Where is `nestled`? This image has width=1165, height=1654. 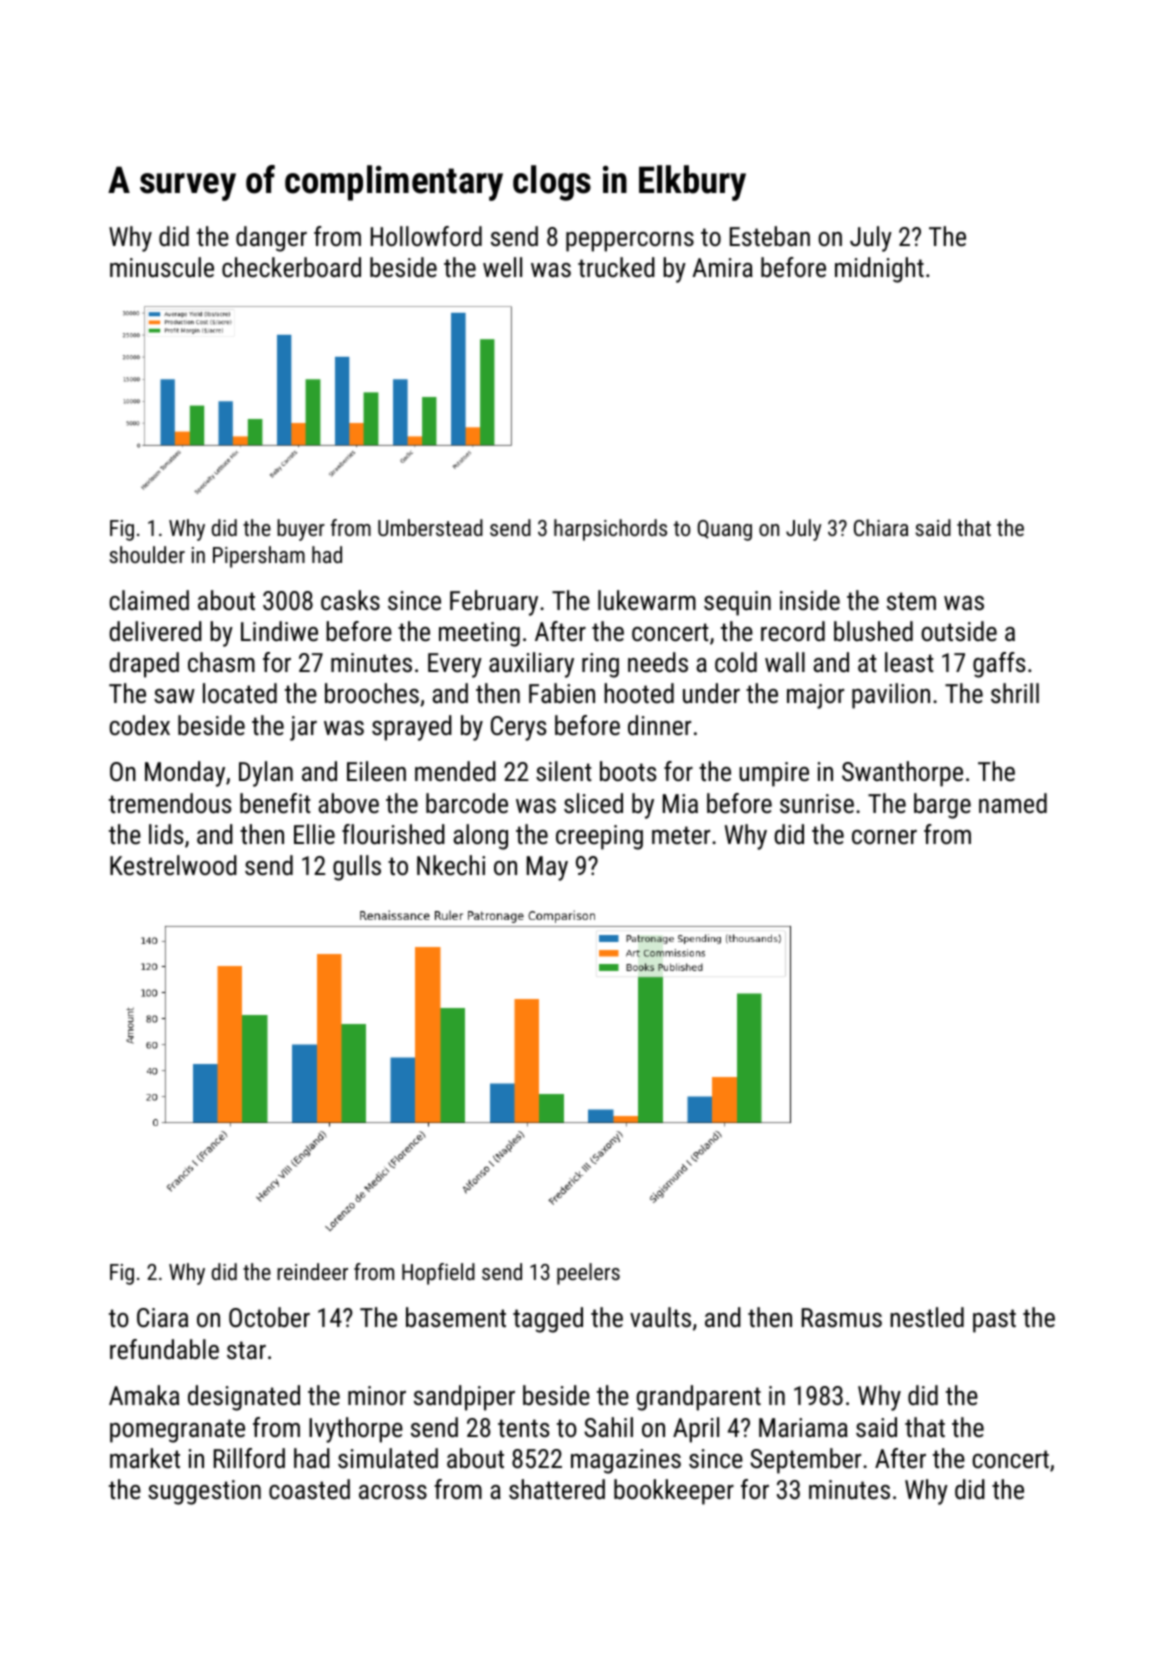 nestled is located at coordinates (927, 1317).
